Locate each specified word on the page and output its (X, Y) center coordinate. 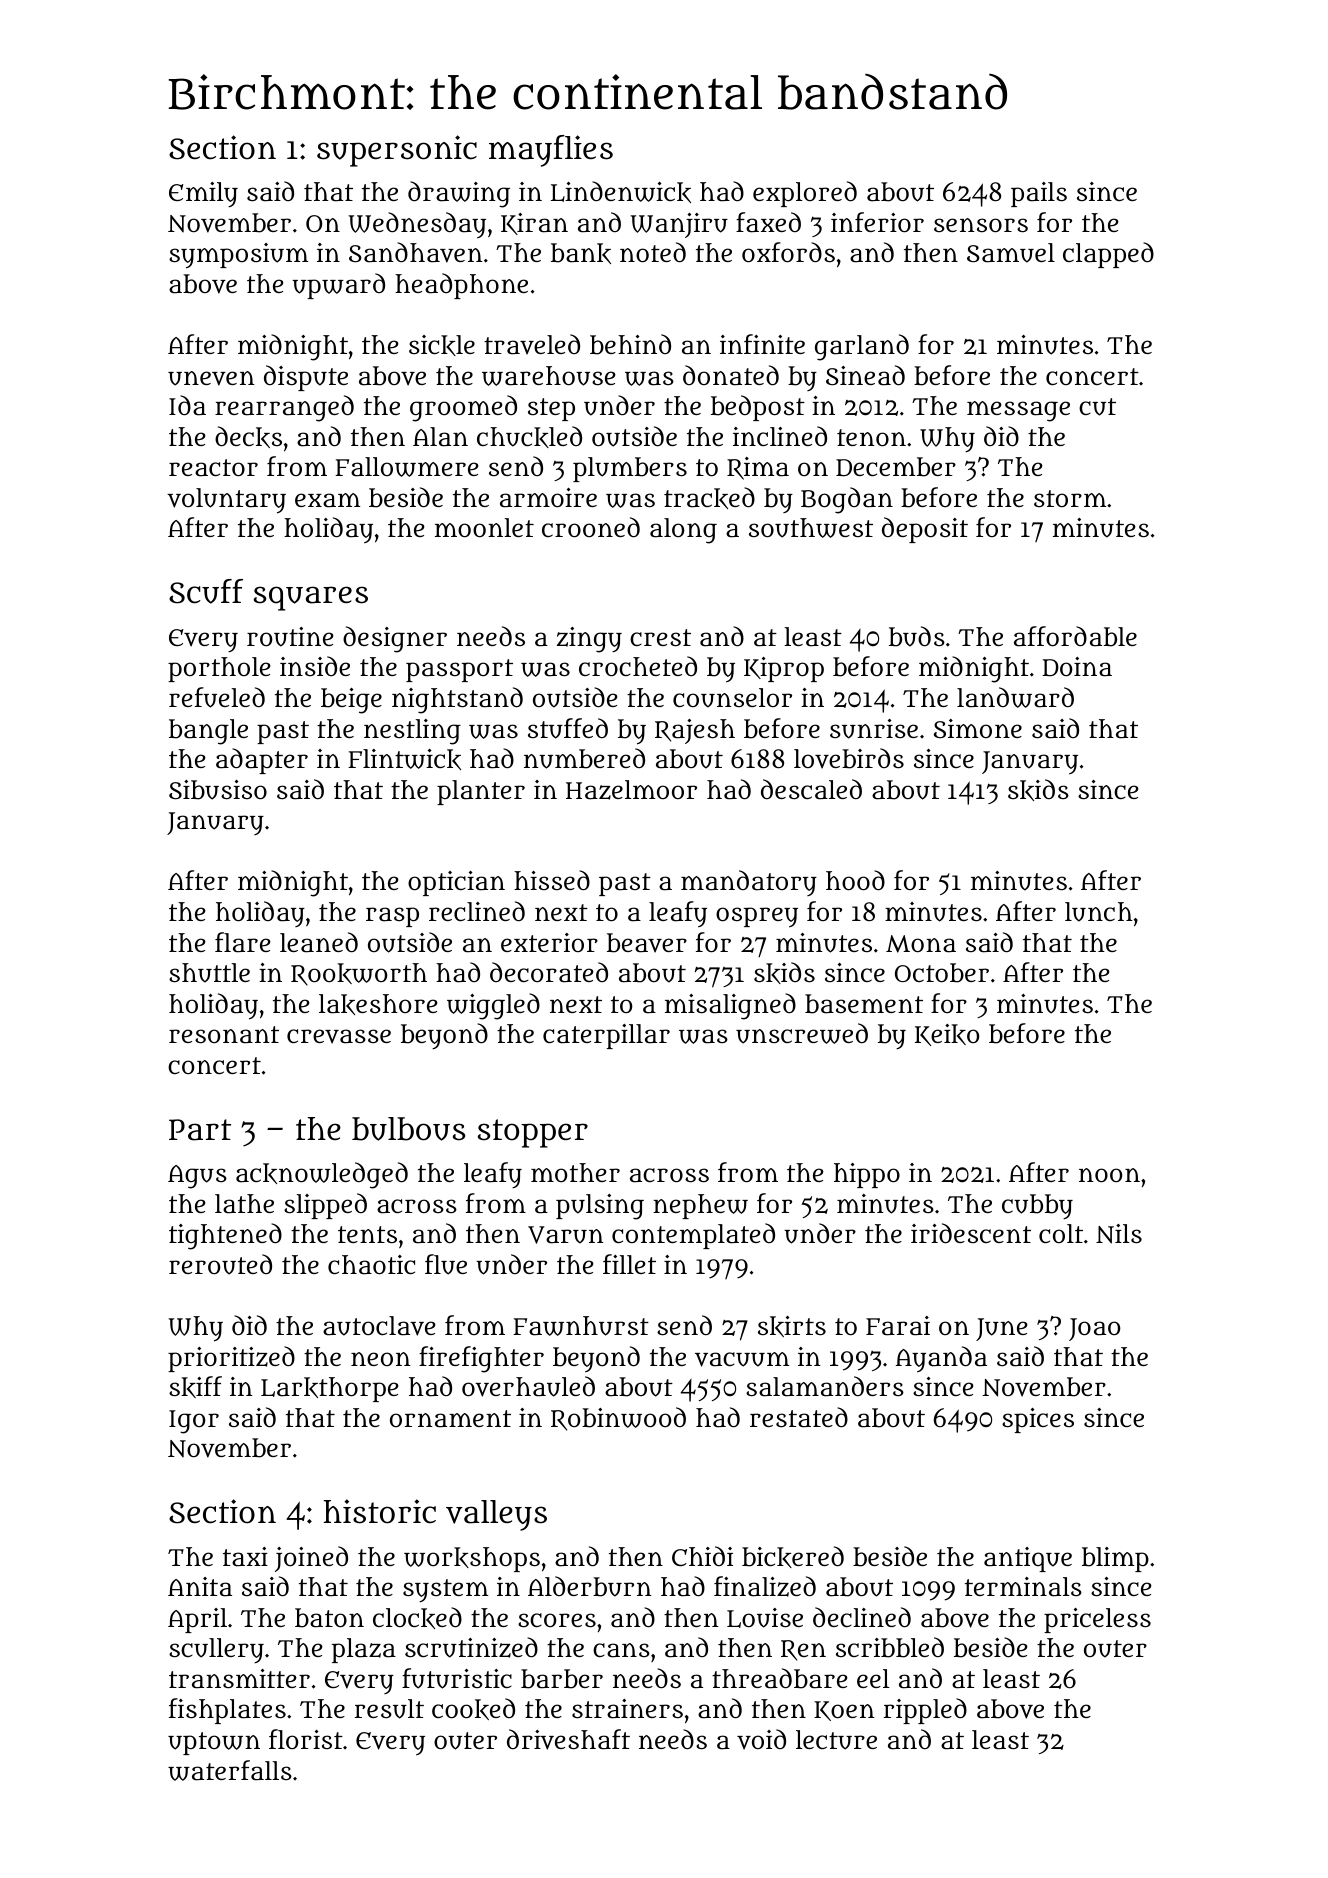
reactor (213, 468)
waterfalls (230, 1770)
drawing (459, 194)
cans (621, 1650)
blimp (1115, 1559)
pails (1039, 194)
